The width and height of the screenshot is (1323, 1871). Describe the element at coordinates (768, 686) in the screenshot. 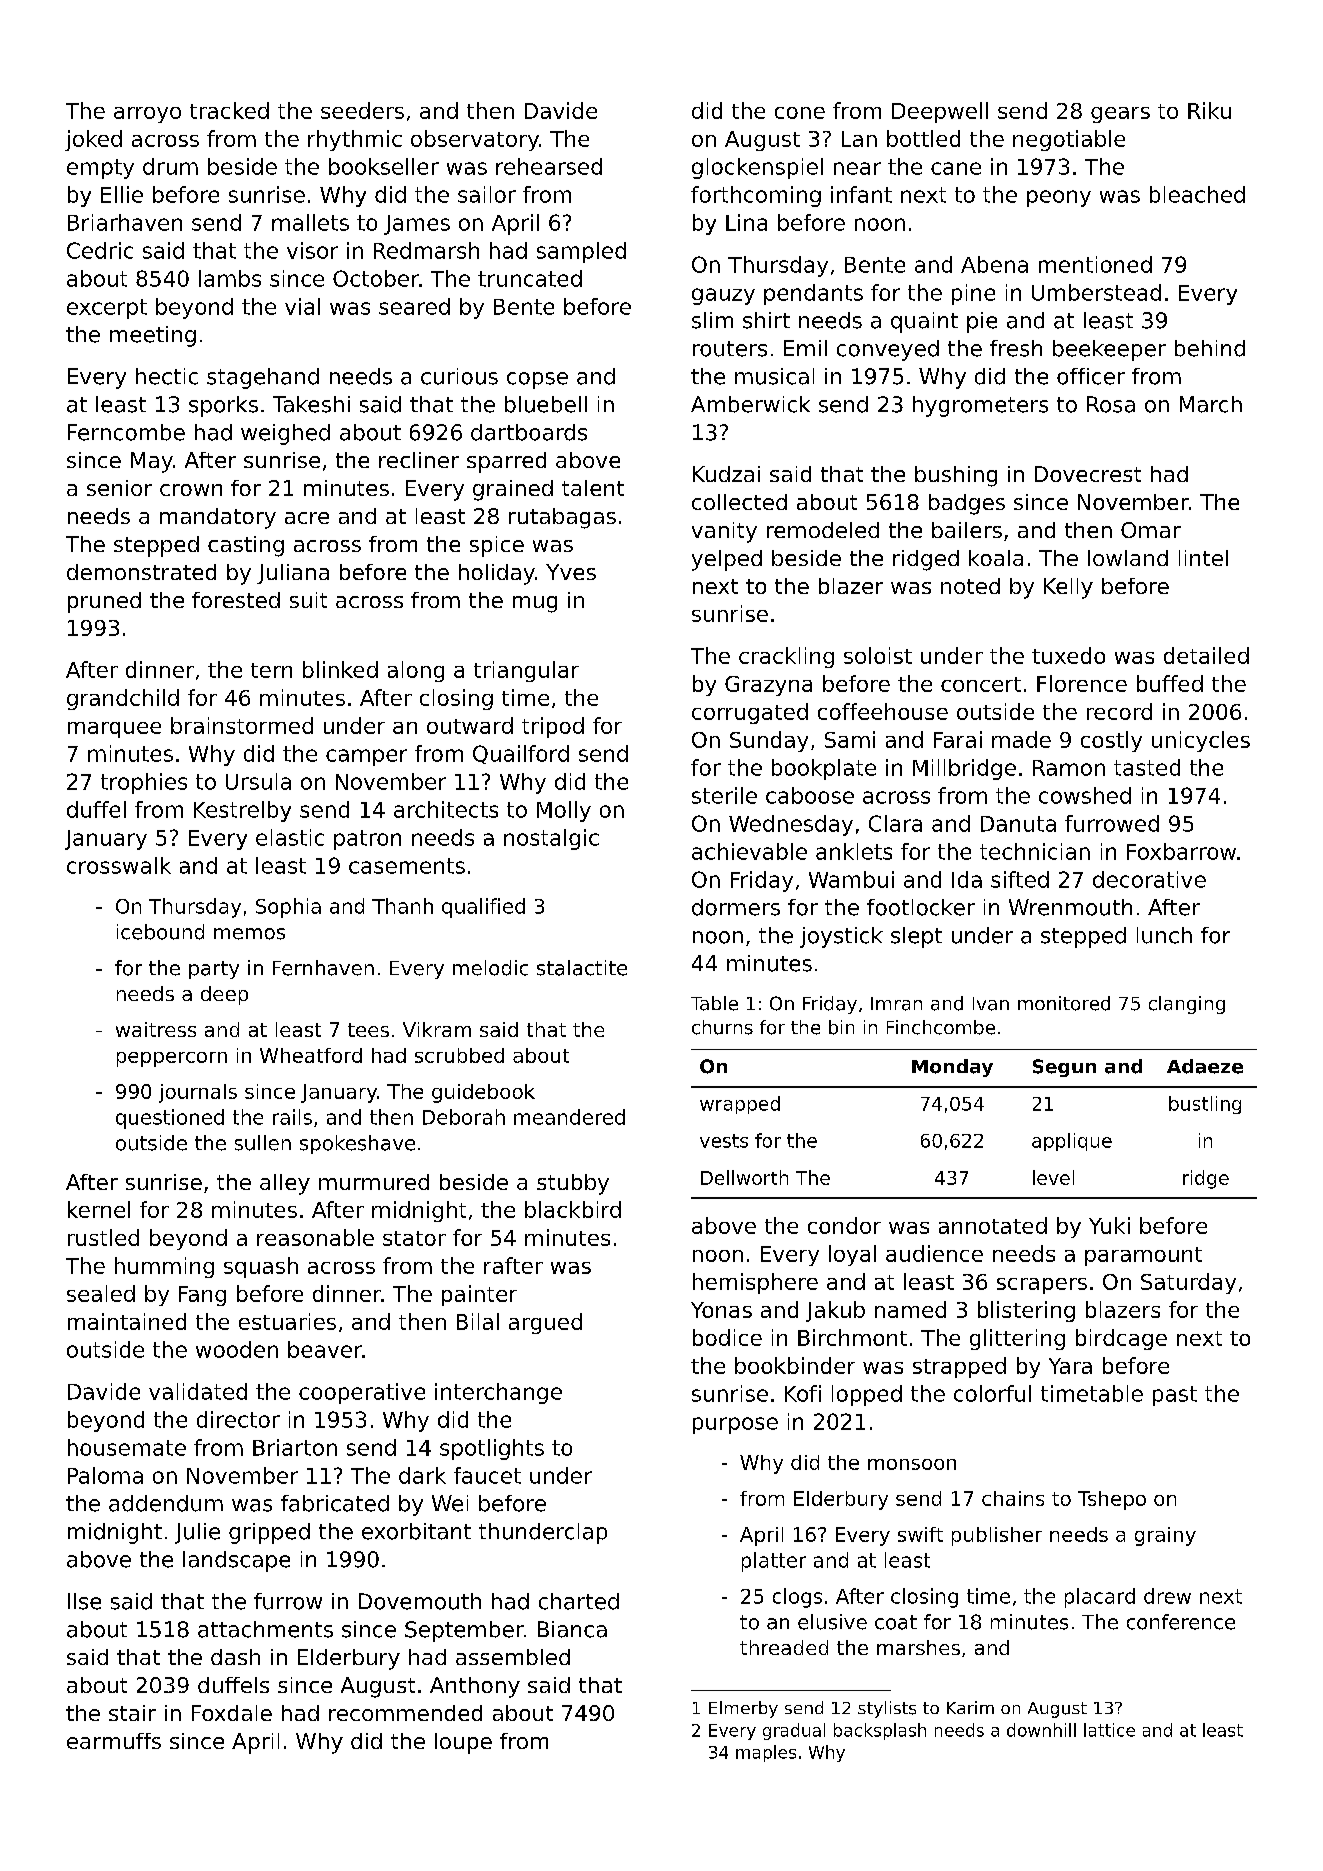

I see `Grazyna` at that location.
